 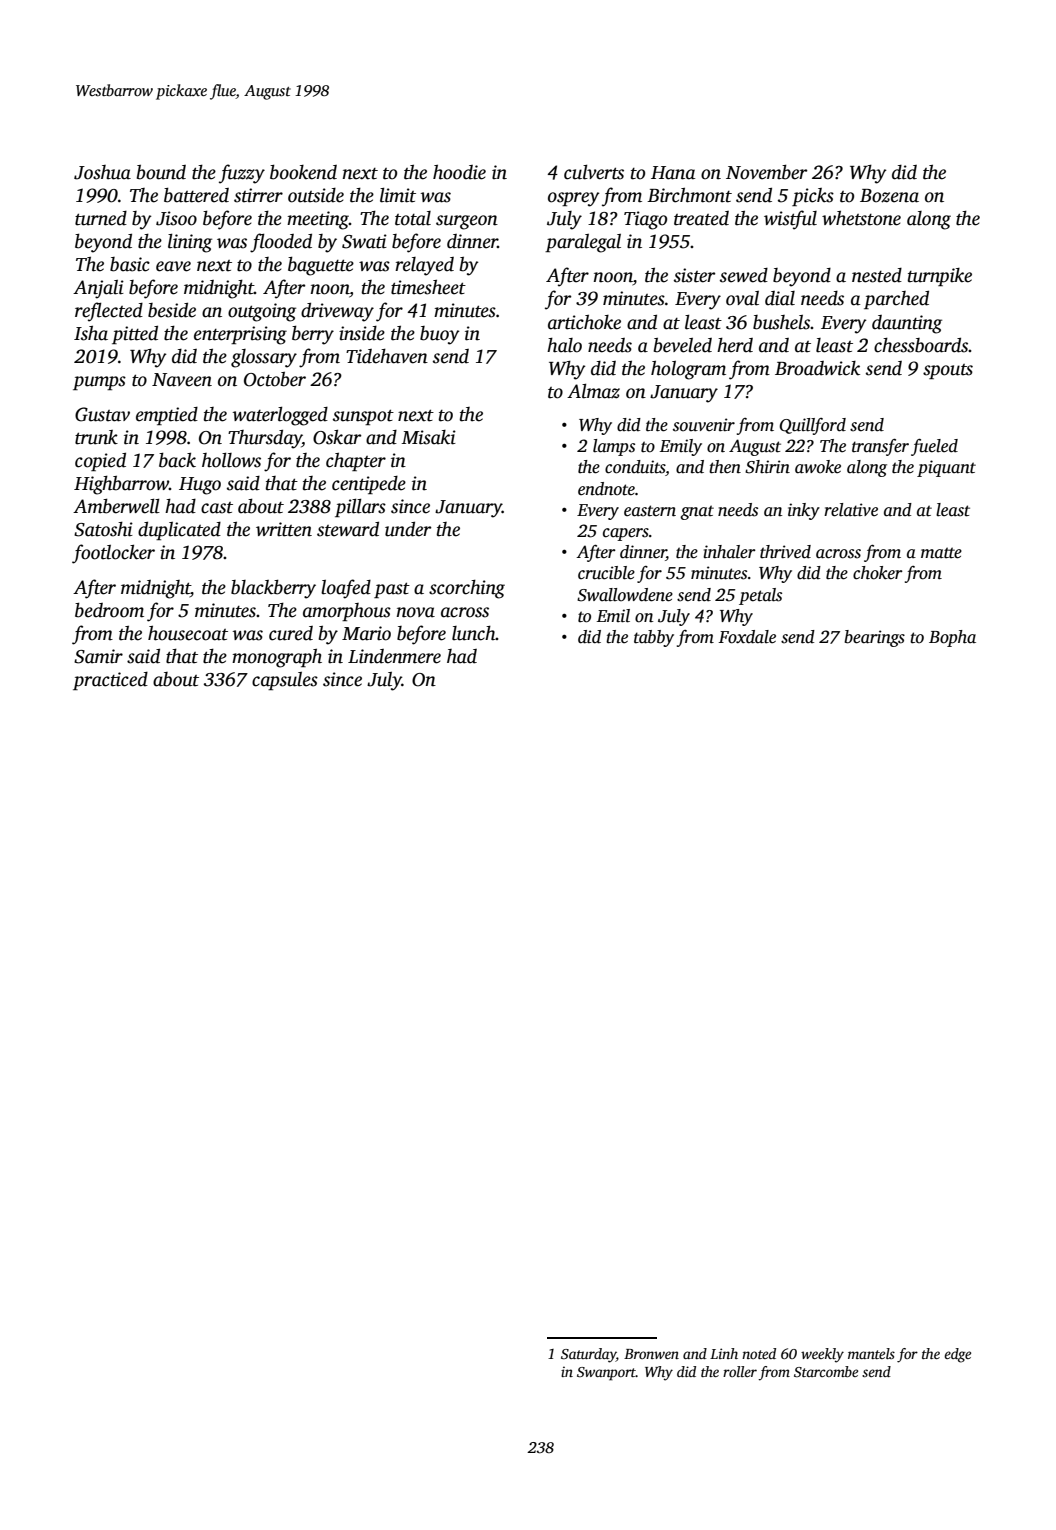 I want to click on bound, so click(x=161, y=172).
